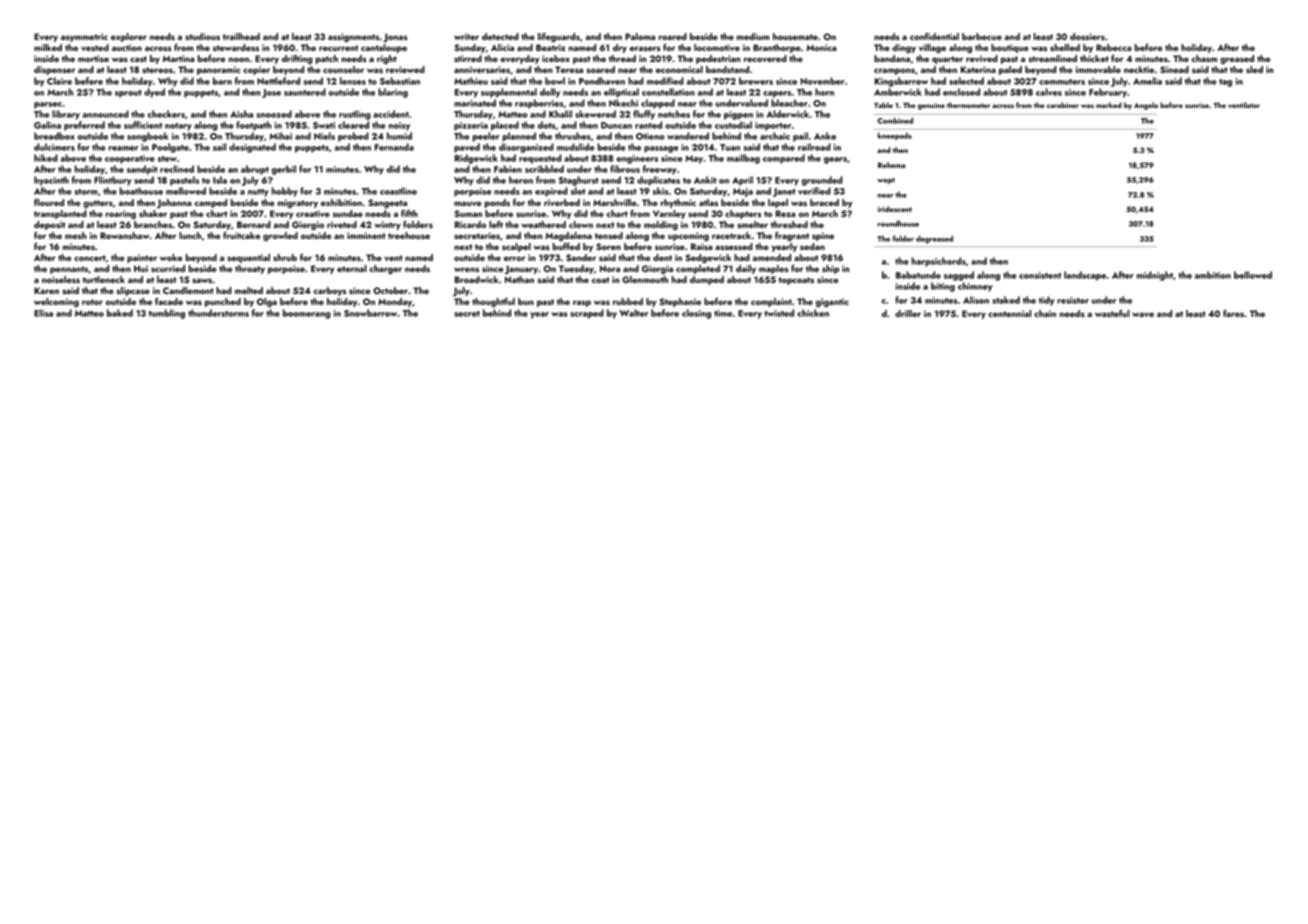 The image size is (1308, 924). What do you see at coordinates (891, 165) in the page?
I see `Rehema` at bounding box center [891, 165].
